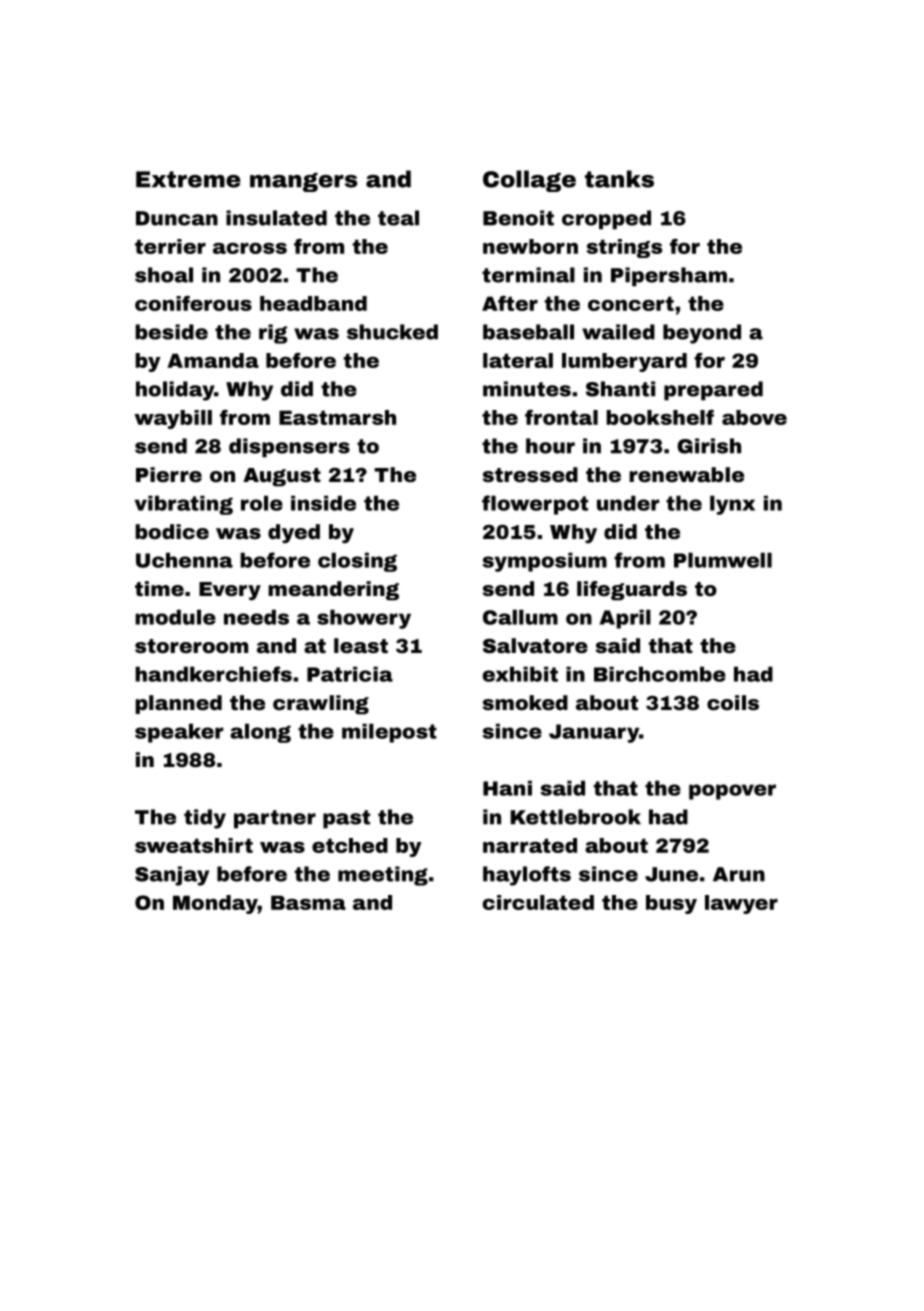 This screenshot has height=1311, width=924. What do you see at coordinates (628, 503) in the screenshot?
I see `under` at bounding box center [628, 503].
